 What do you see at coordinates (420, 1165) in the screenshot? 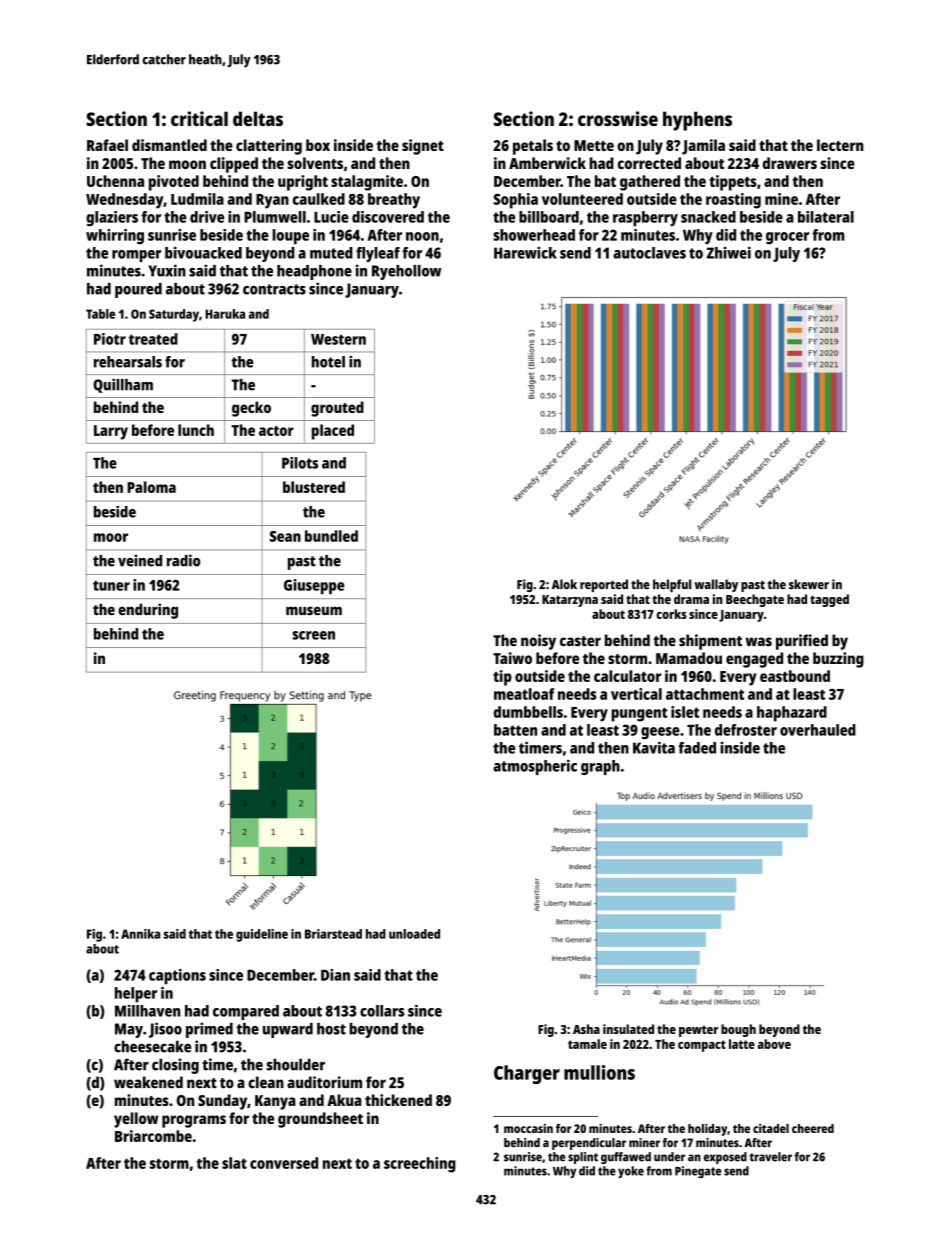
I see `screeching` at bounding box center [420, 1165].
